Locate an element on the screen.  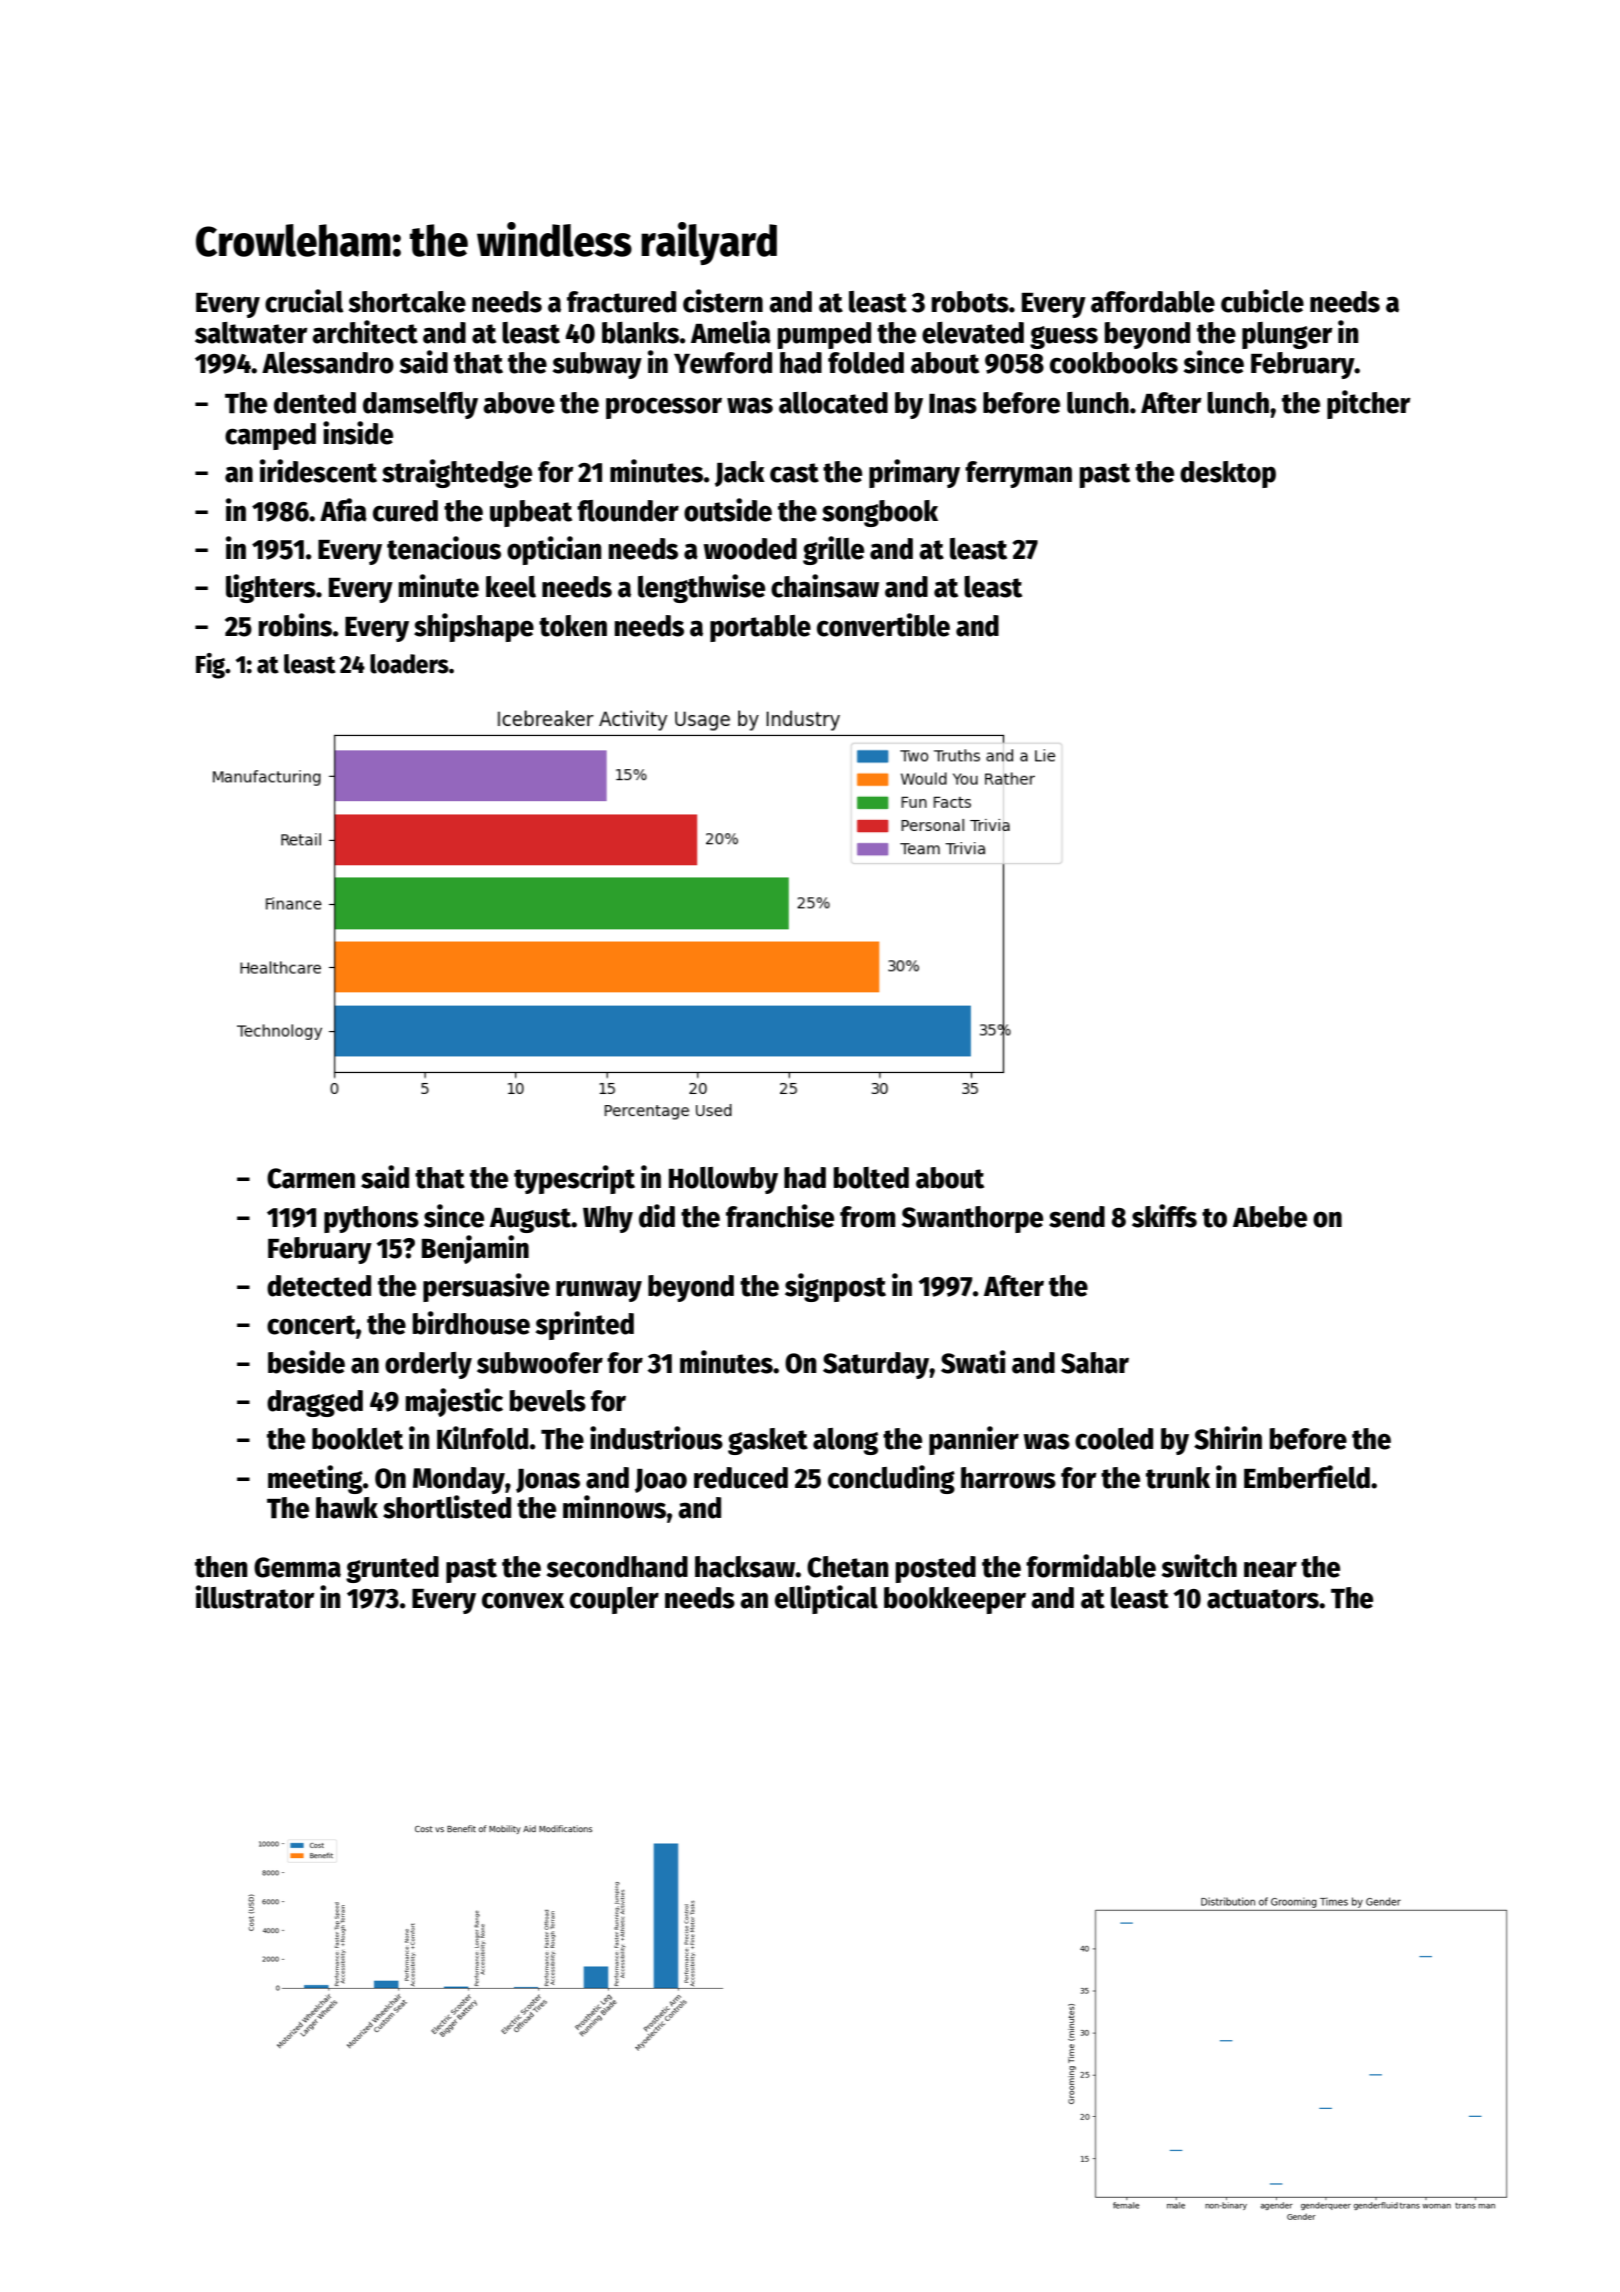
chainsaw is located at coordinates (825, 586).
